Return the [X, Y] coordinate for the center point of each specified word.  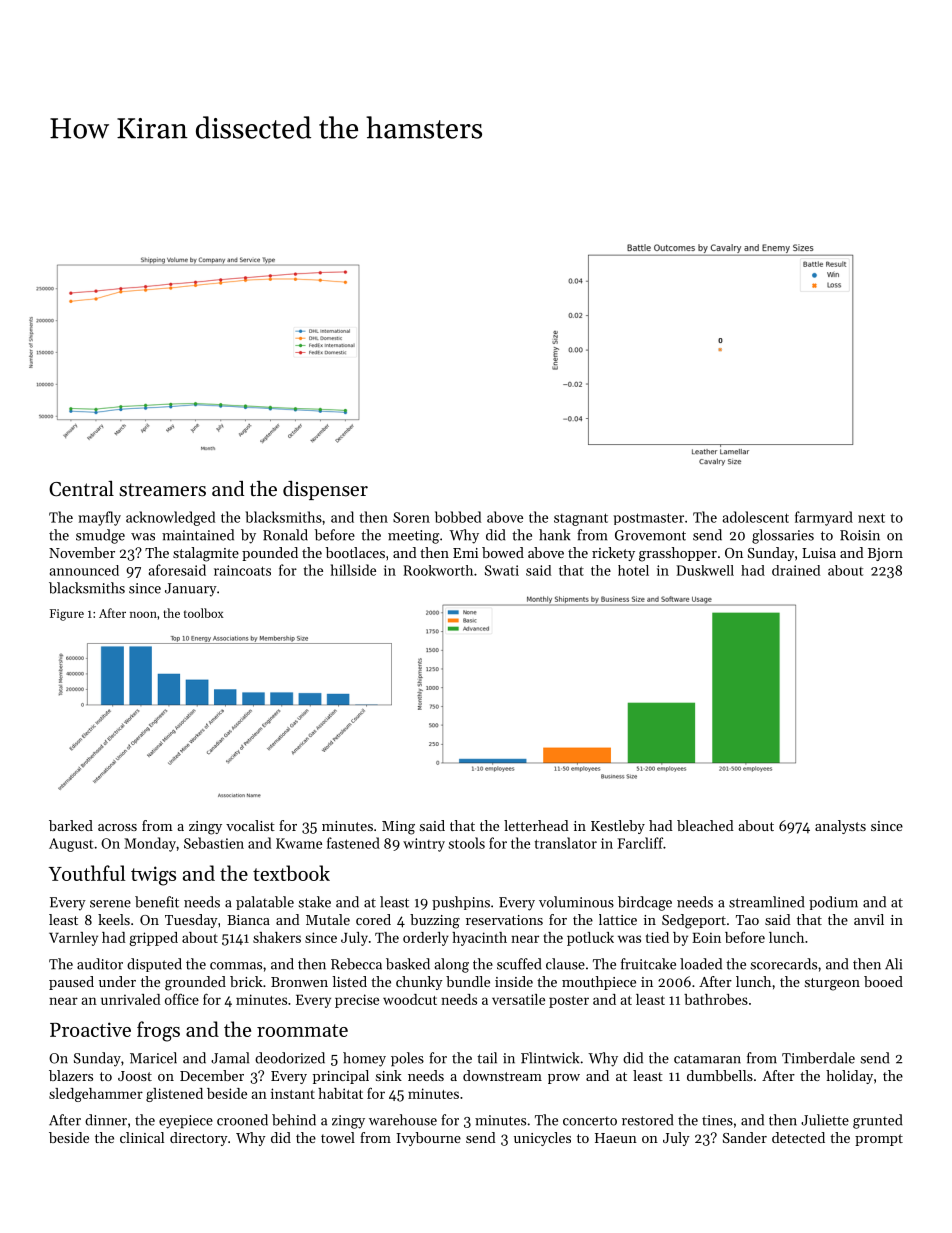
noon [143, 614]
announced [84, 570]
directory [199, 1139]
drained [796, 570]
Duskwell [705, 570]
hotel [633, 570]
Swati [502, 570]
